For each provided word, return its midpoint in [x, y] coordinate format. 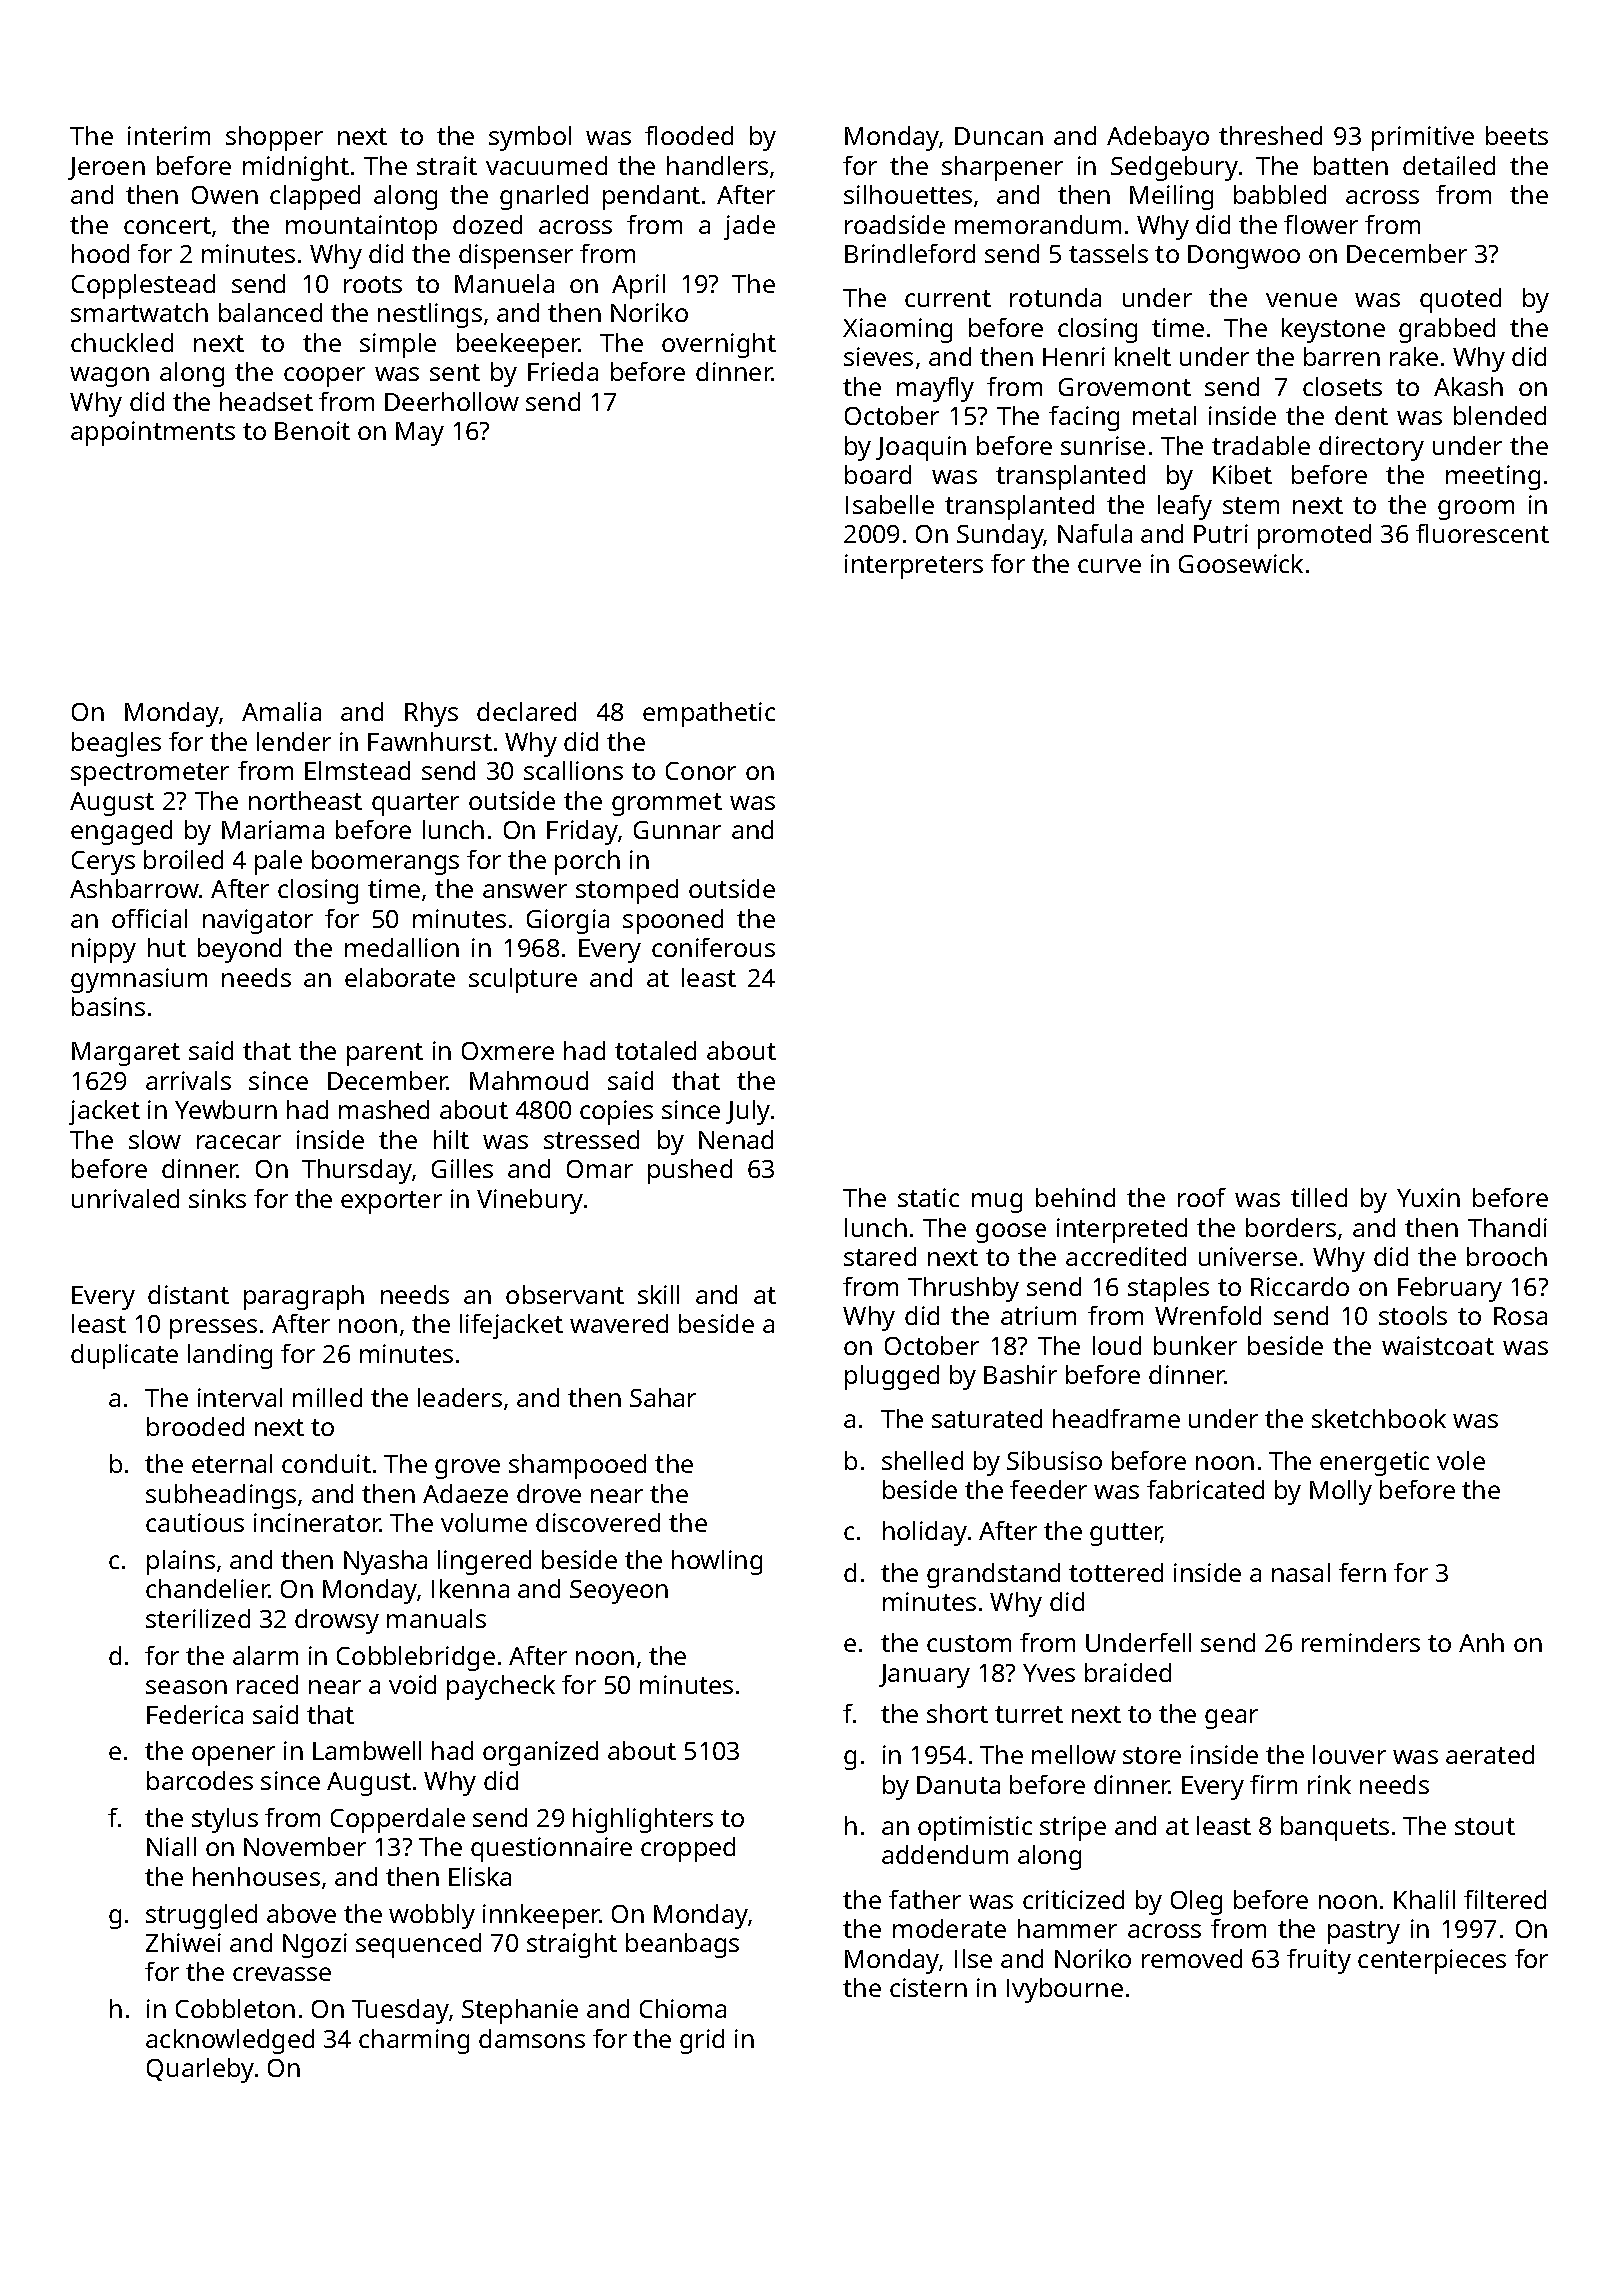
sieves [878, 356]
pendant [651, 197]
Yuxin [1428, 1197]
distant [188, 1294]
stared [880, 1256]
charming [414, 2041]
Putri [1221, 533]
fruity [1319, 1961]
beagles [116, 744]
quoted [1460, 300]
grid [702, 2041]
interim [169, 135]
